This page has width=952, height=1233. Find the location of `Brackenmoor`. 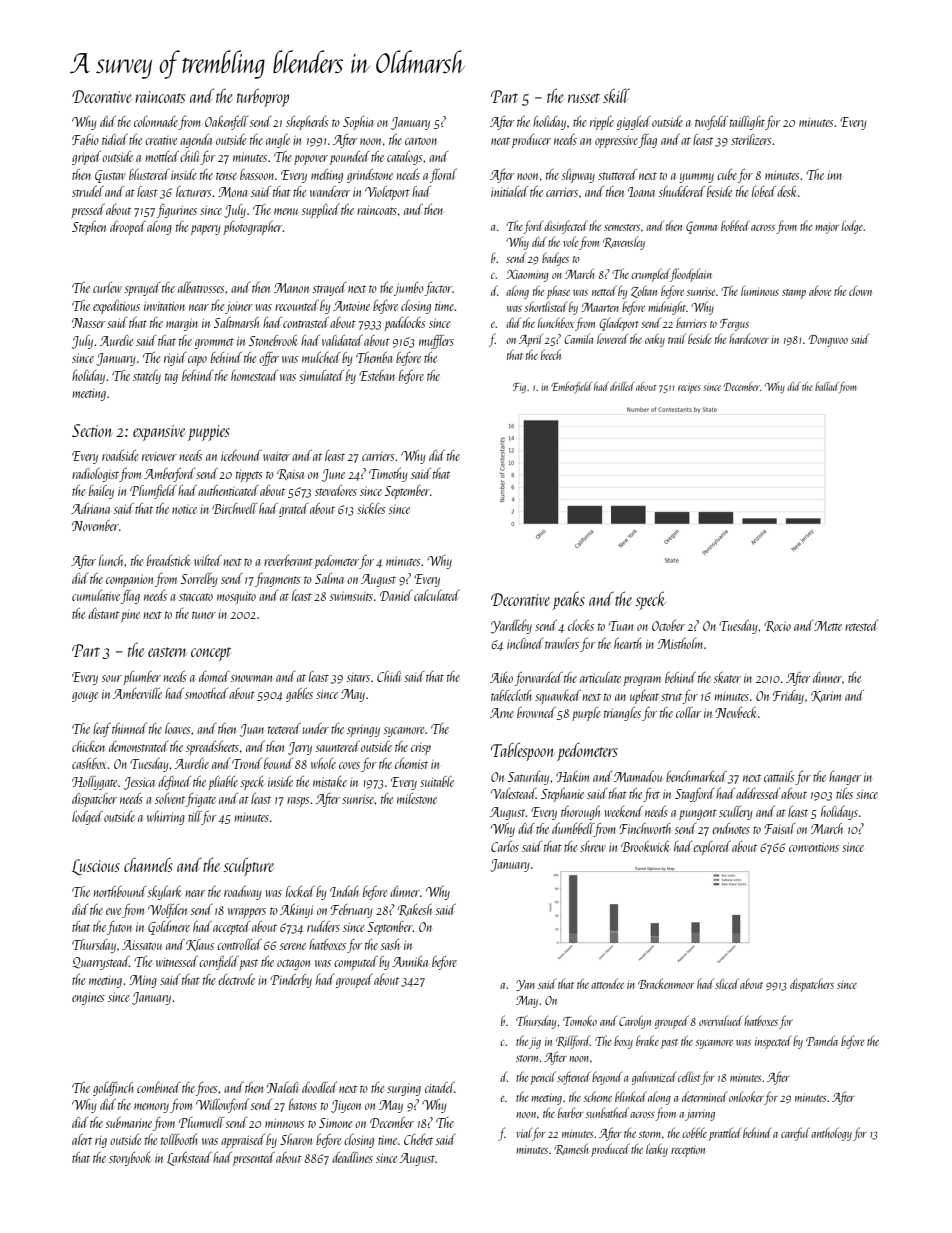

Brackenmoor is located at coordinates (666, 983).
